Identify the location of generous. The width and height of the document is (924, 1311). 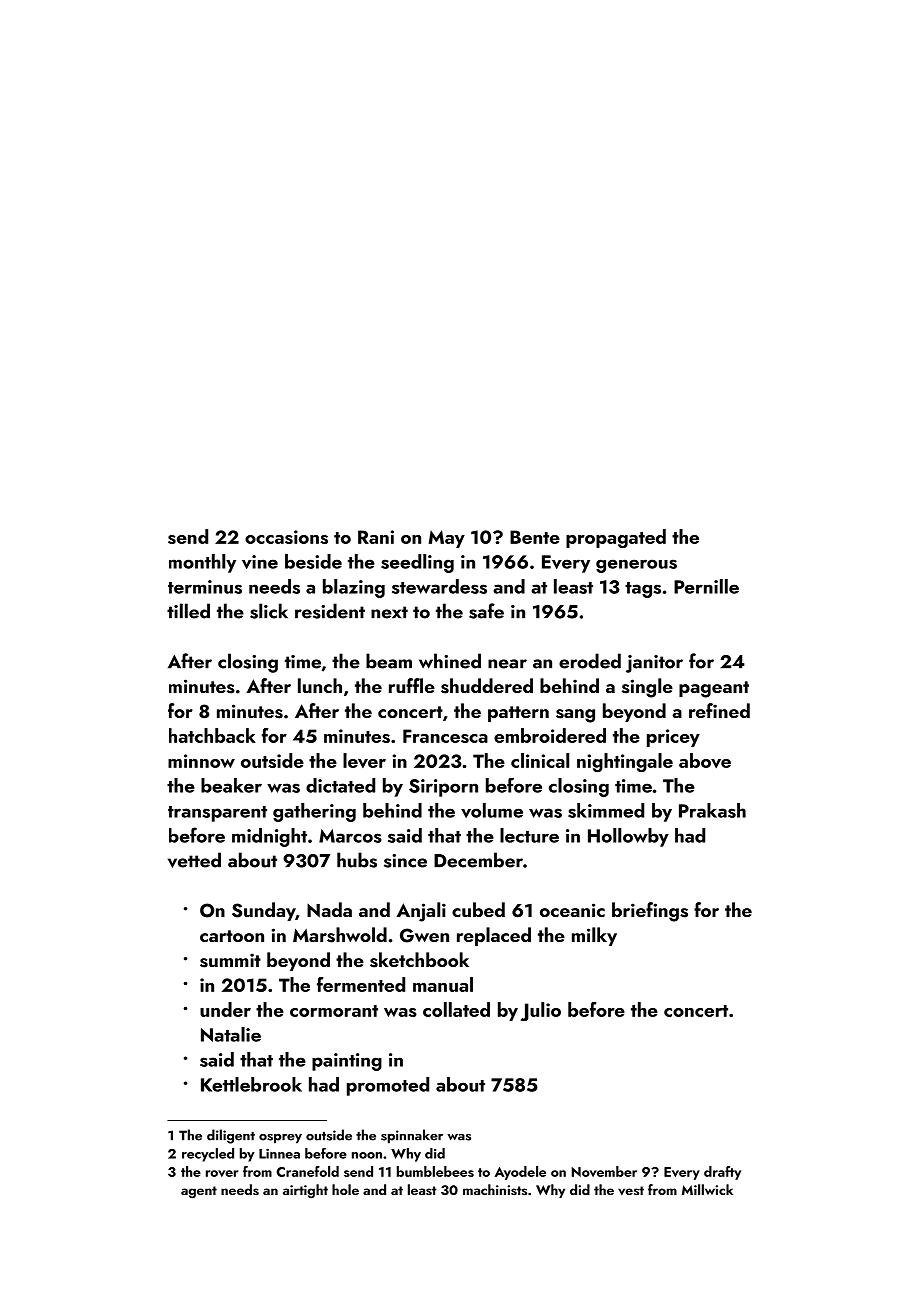
(636, 566).
